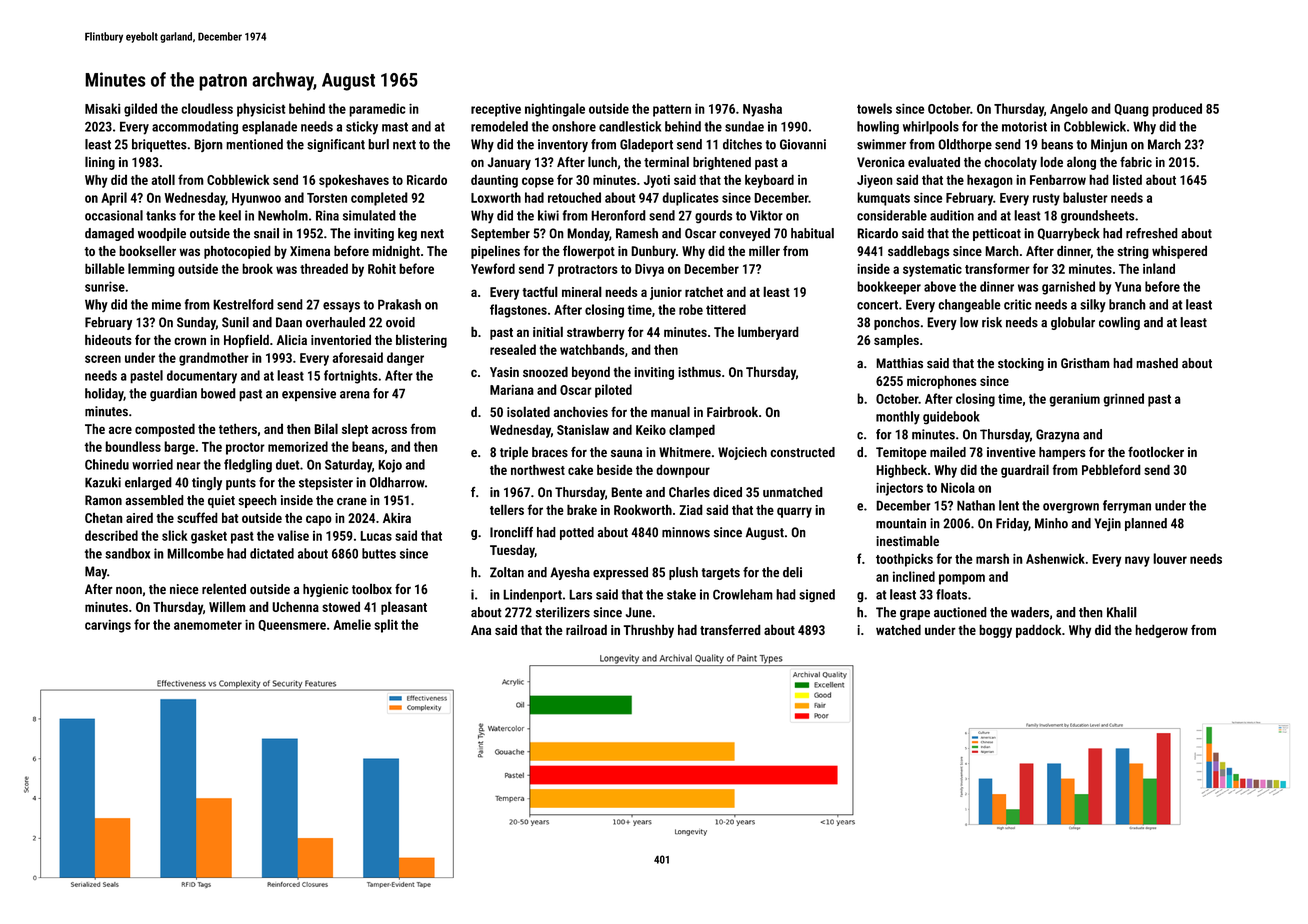  I want to click on lining, so click(100, 163).
